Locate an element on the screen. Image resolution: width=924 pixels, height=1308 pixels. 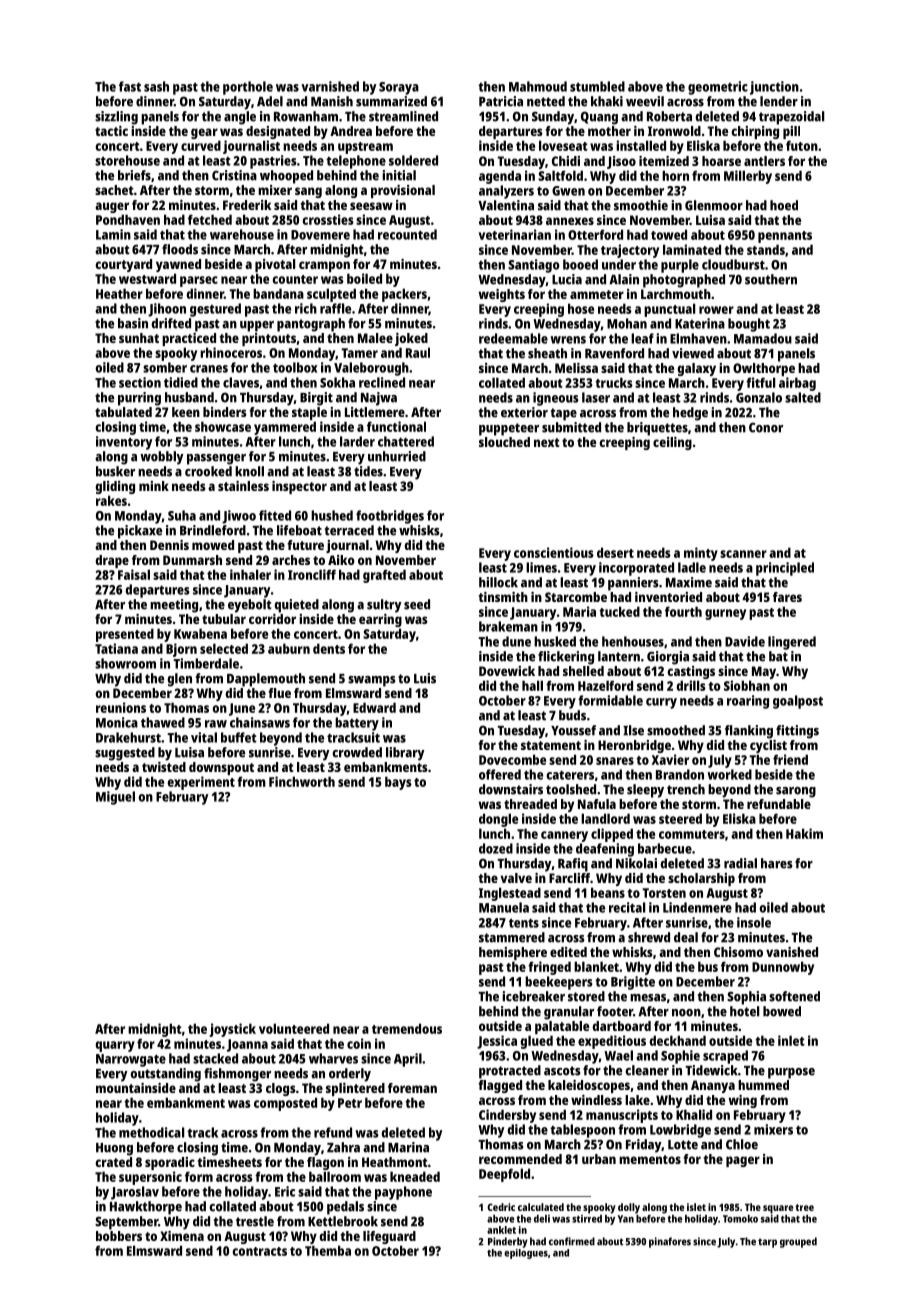
stacked is located at coordinates (215, 1058).
